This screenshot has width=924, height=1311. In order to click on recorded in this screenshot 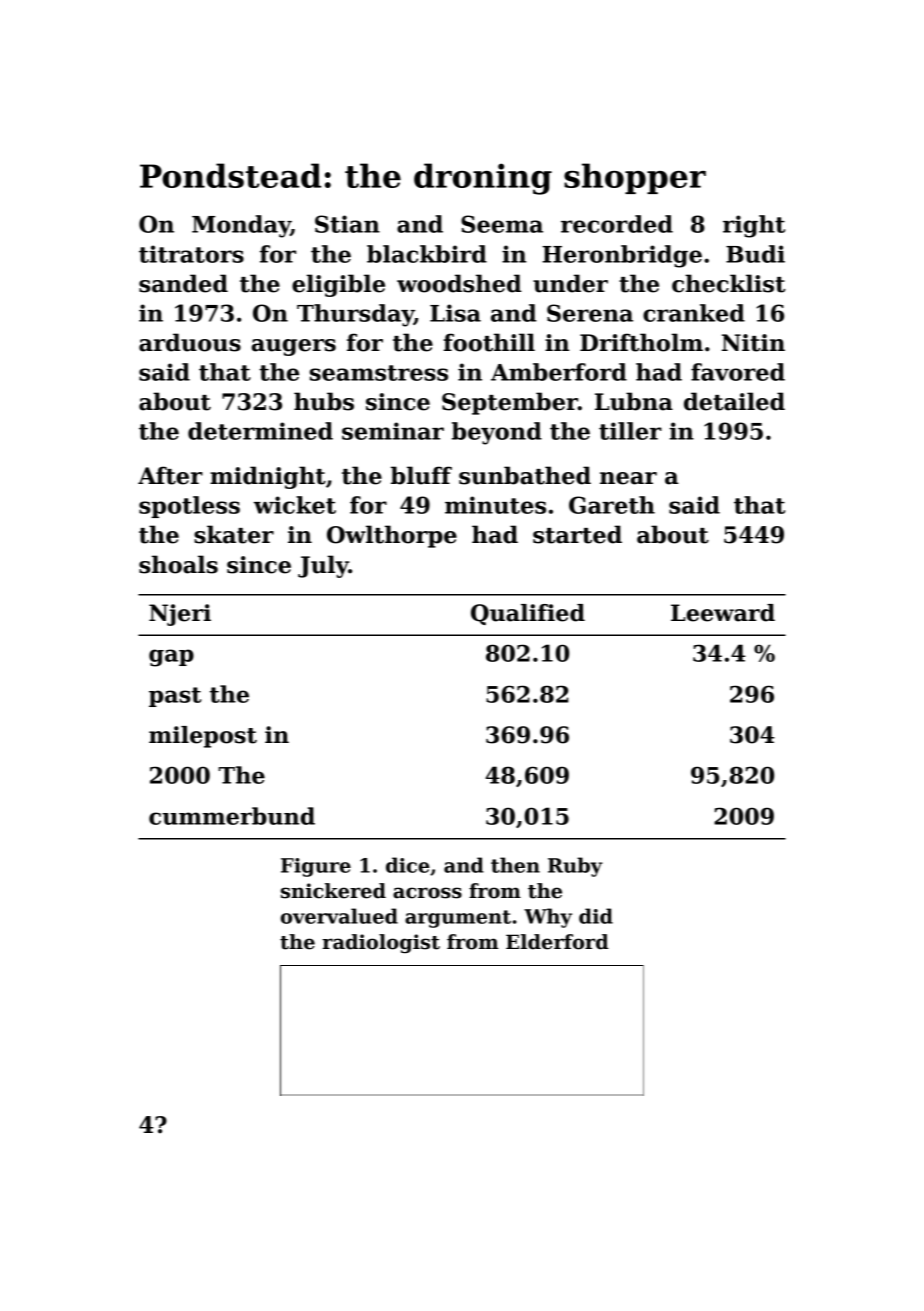, I will do `click(617, 224)`.
